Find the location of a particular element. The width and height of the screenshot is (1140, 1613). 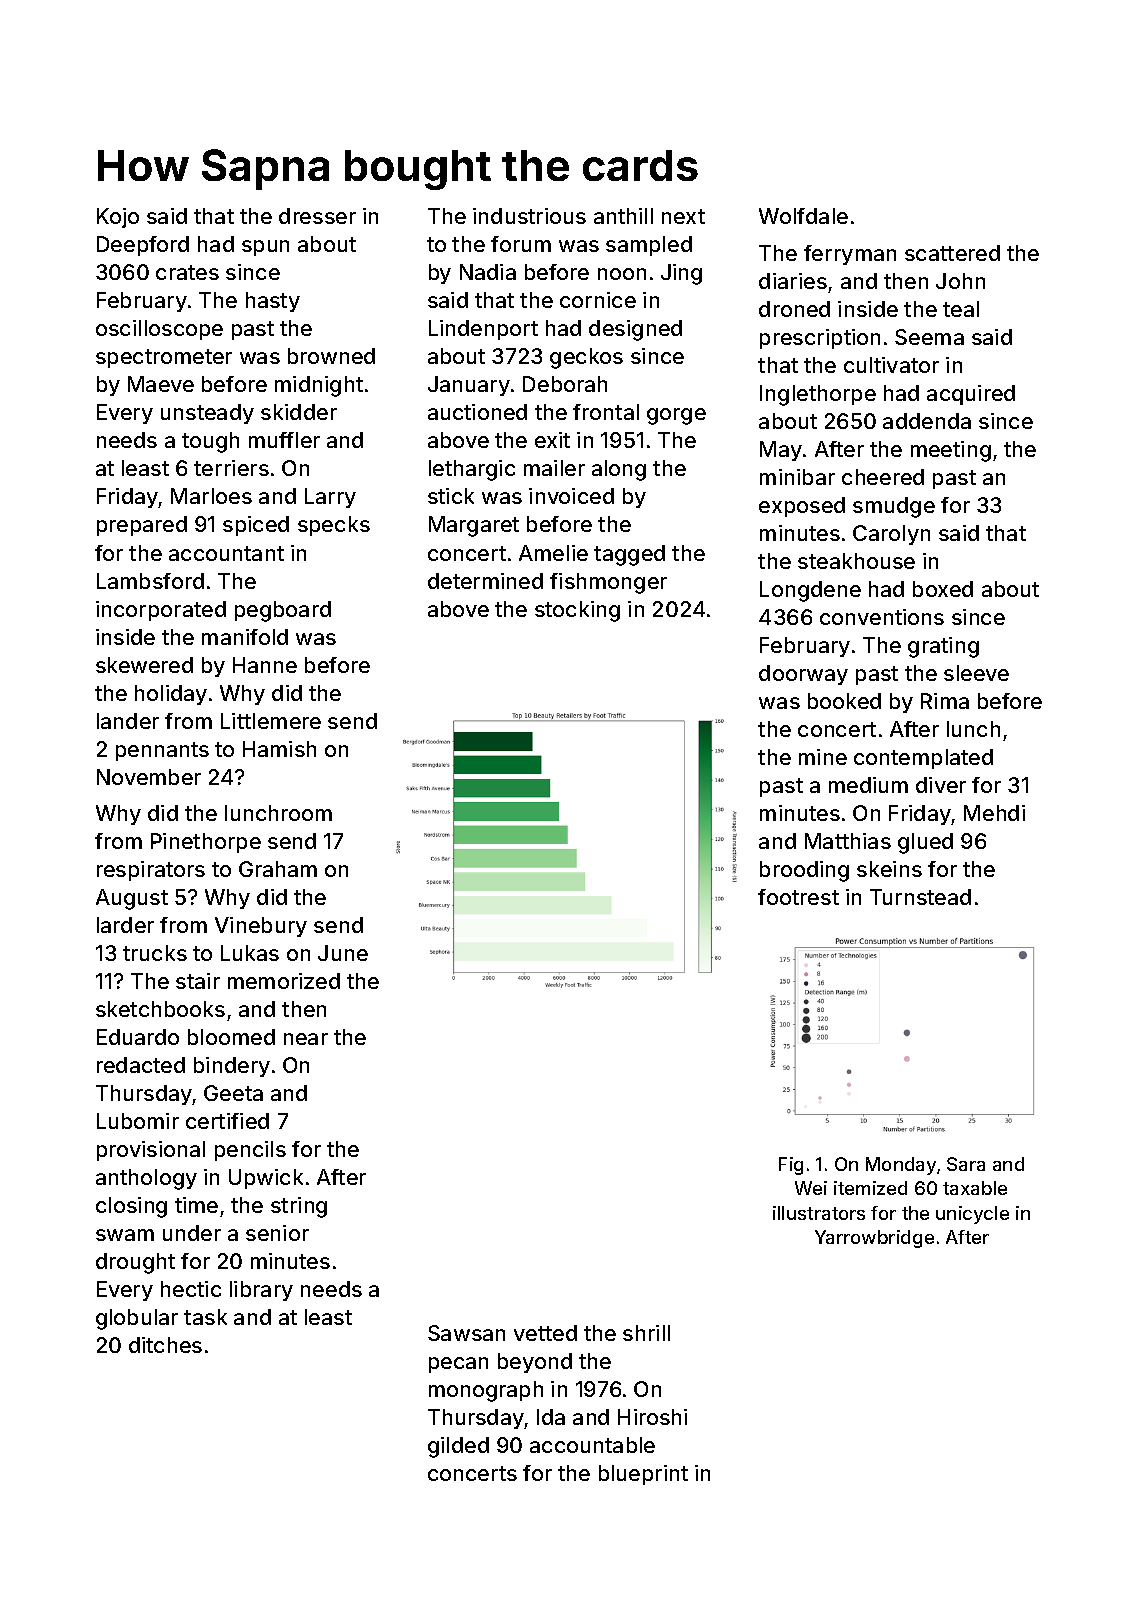

unicycle is located at coordinates (972, 1215).
